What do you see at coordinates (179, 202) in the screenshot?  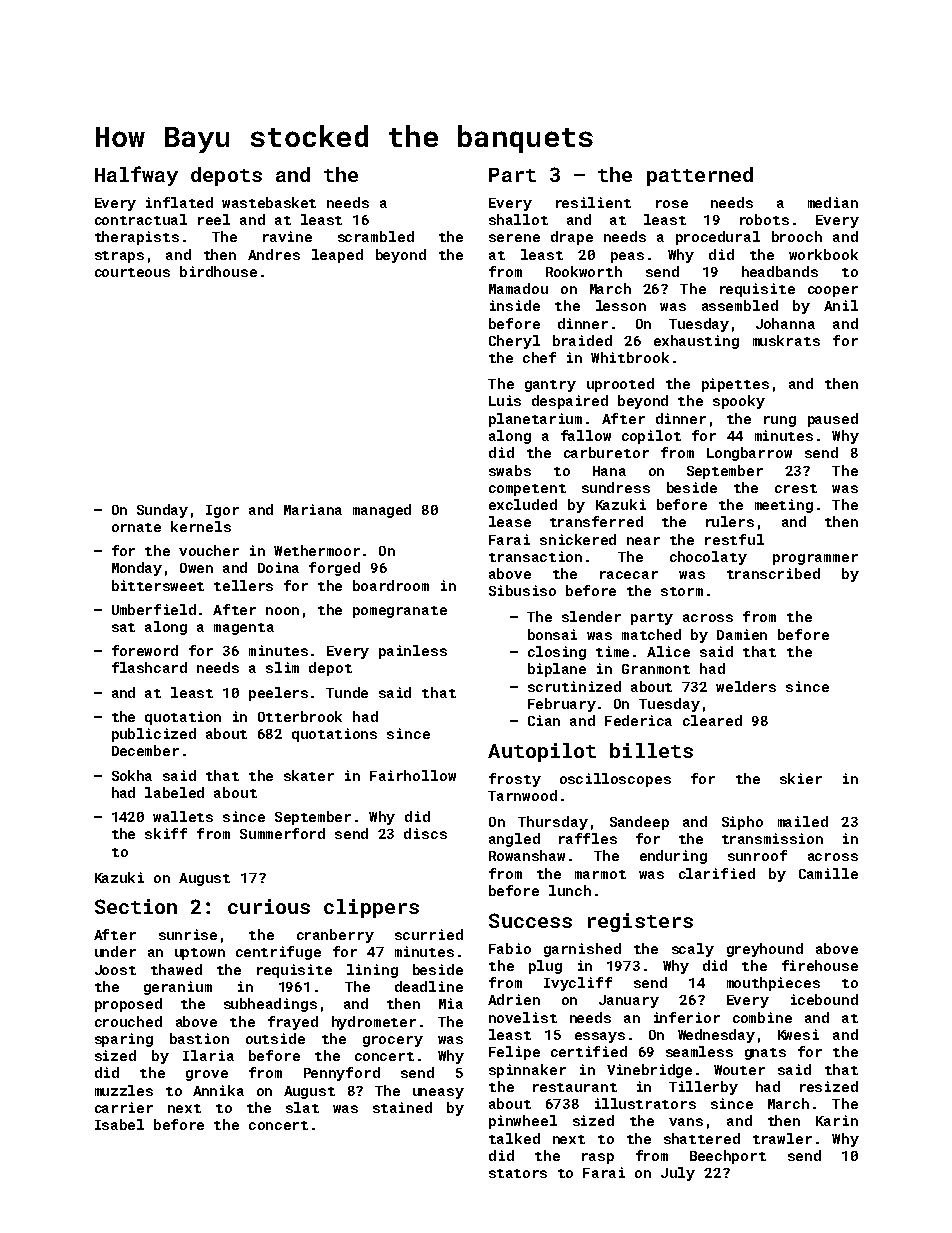 I see `inflated` at bounding box center [179, 202].
